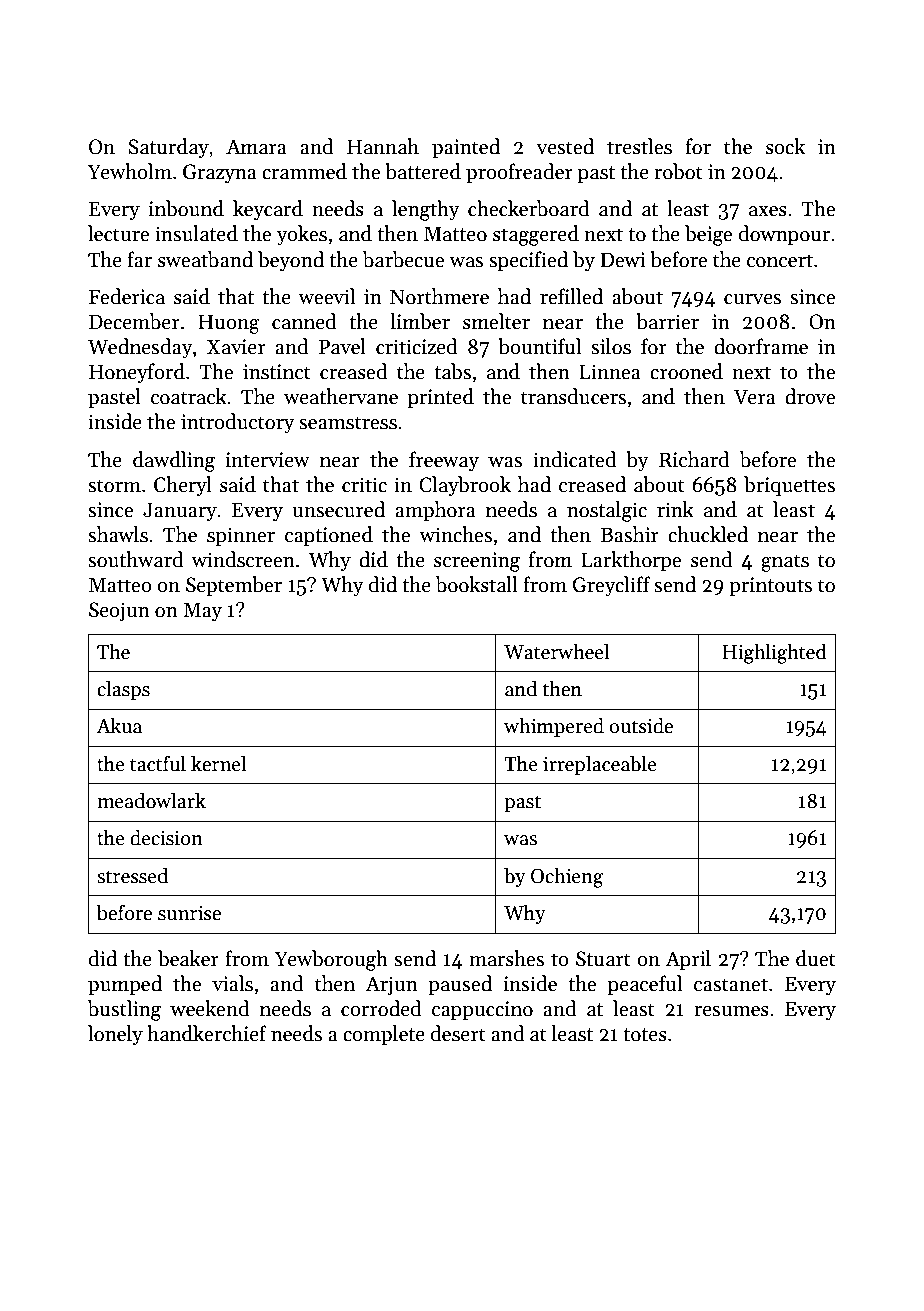  Describe the element at coordinates (168, 148) in the document. I see `Saturday` at that location.
